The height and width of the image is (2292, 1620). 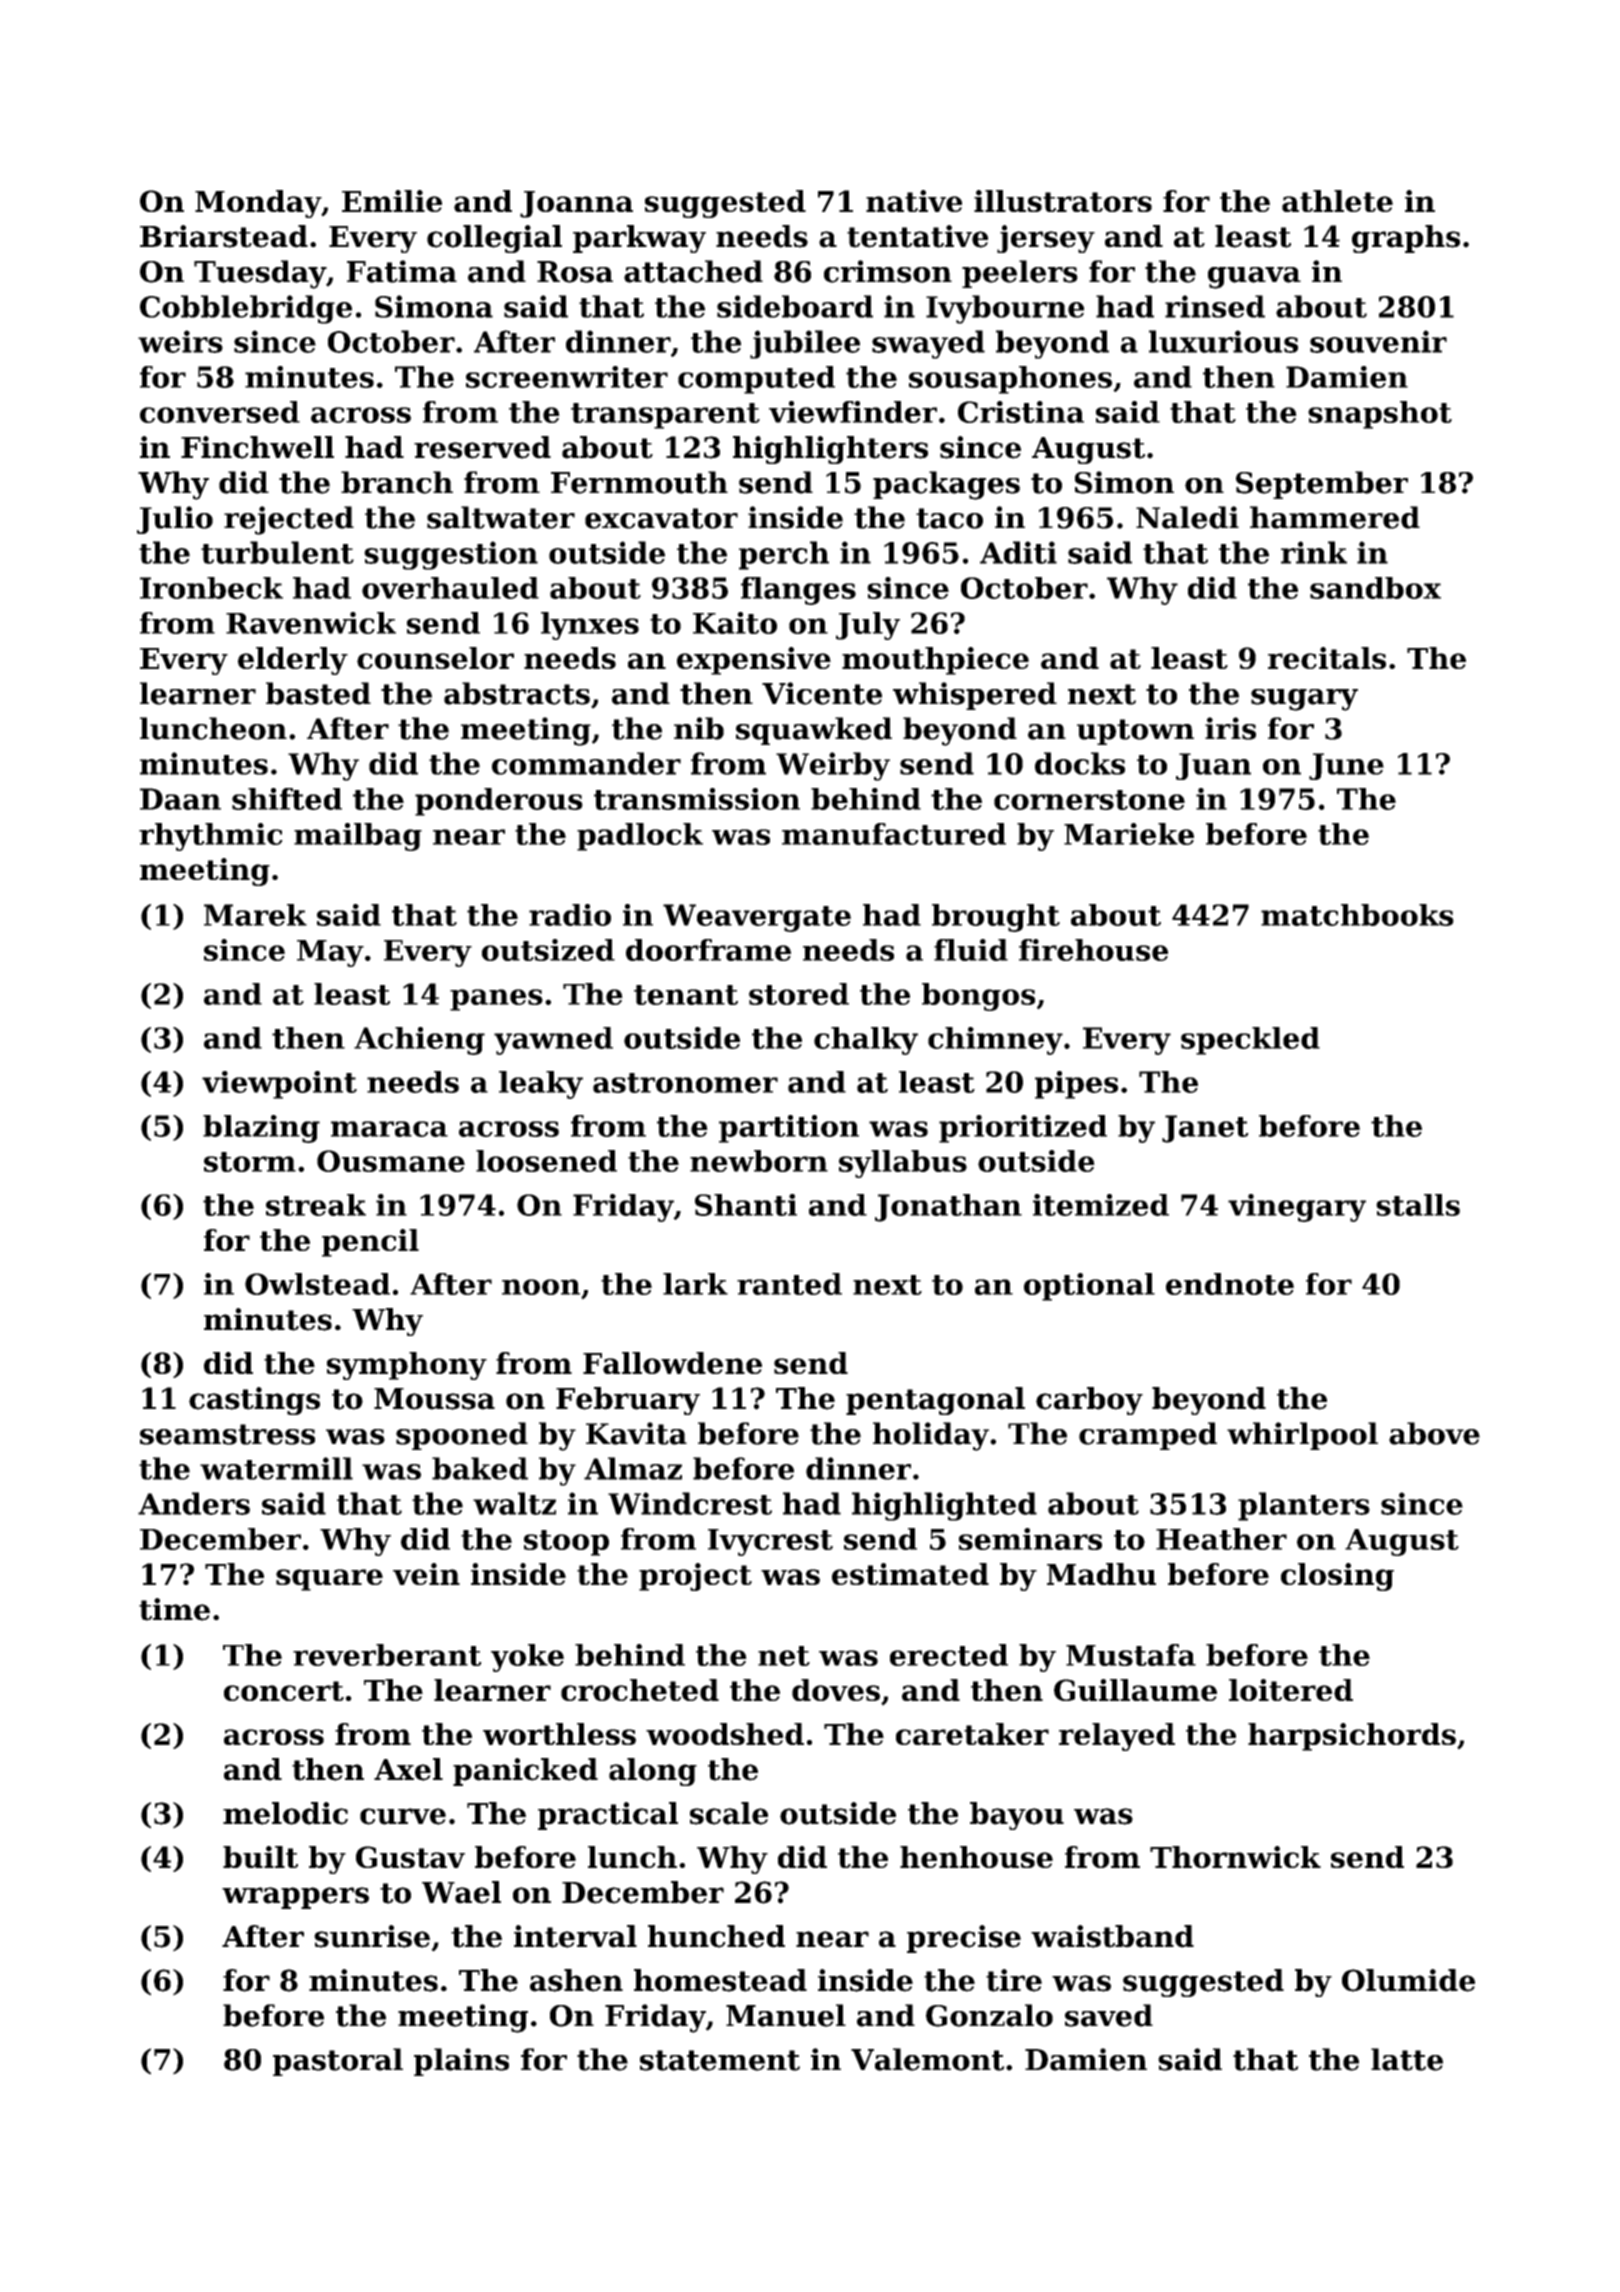 I want to click on melodic, so click(x=285, y=1813).
